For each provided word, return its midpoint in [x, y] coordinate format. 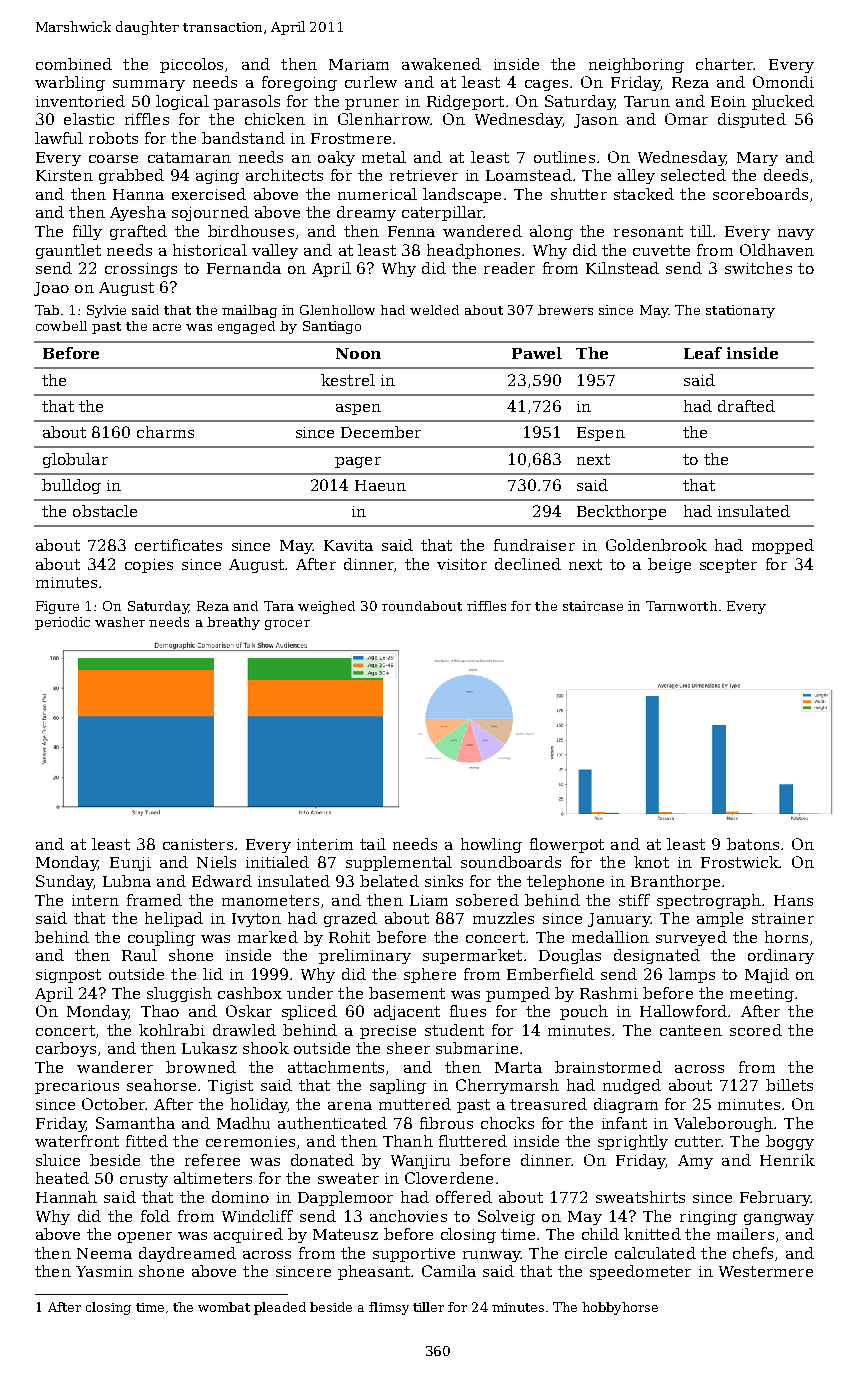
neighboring [636, 65]
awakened [441, 64]
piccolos [191, 65]
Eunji [130, 864]
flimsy [389, 1308]
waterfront [77, 1141]
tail [373, 844]
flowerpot [567, 845]
